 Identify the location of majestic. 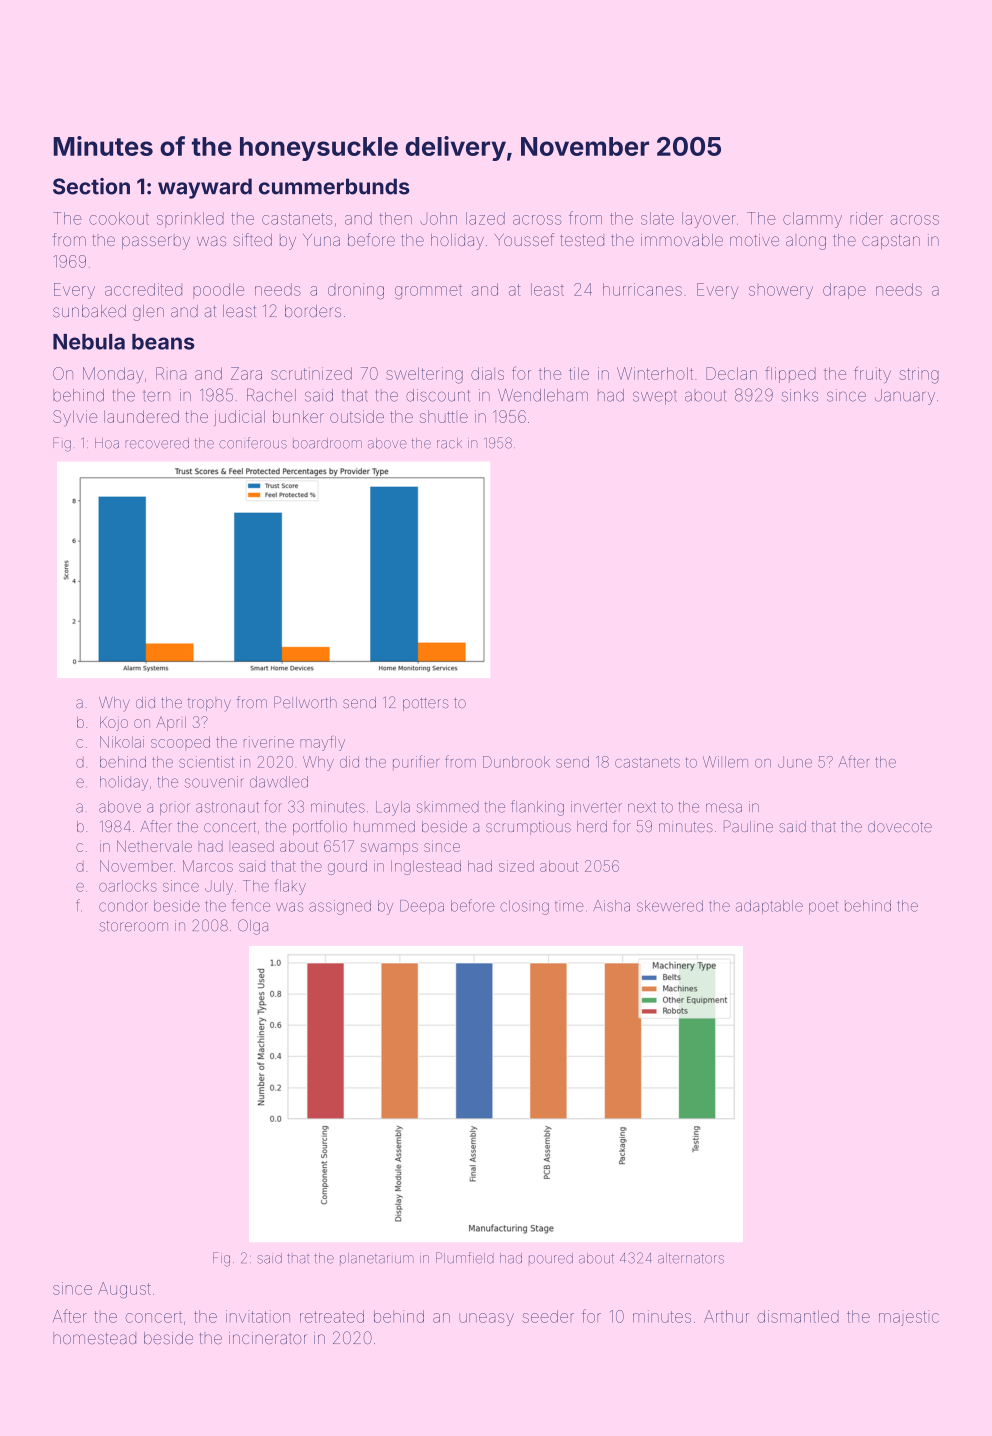
(909, 1318).
